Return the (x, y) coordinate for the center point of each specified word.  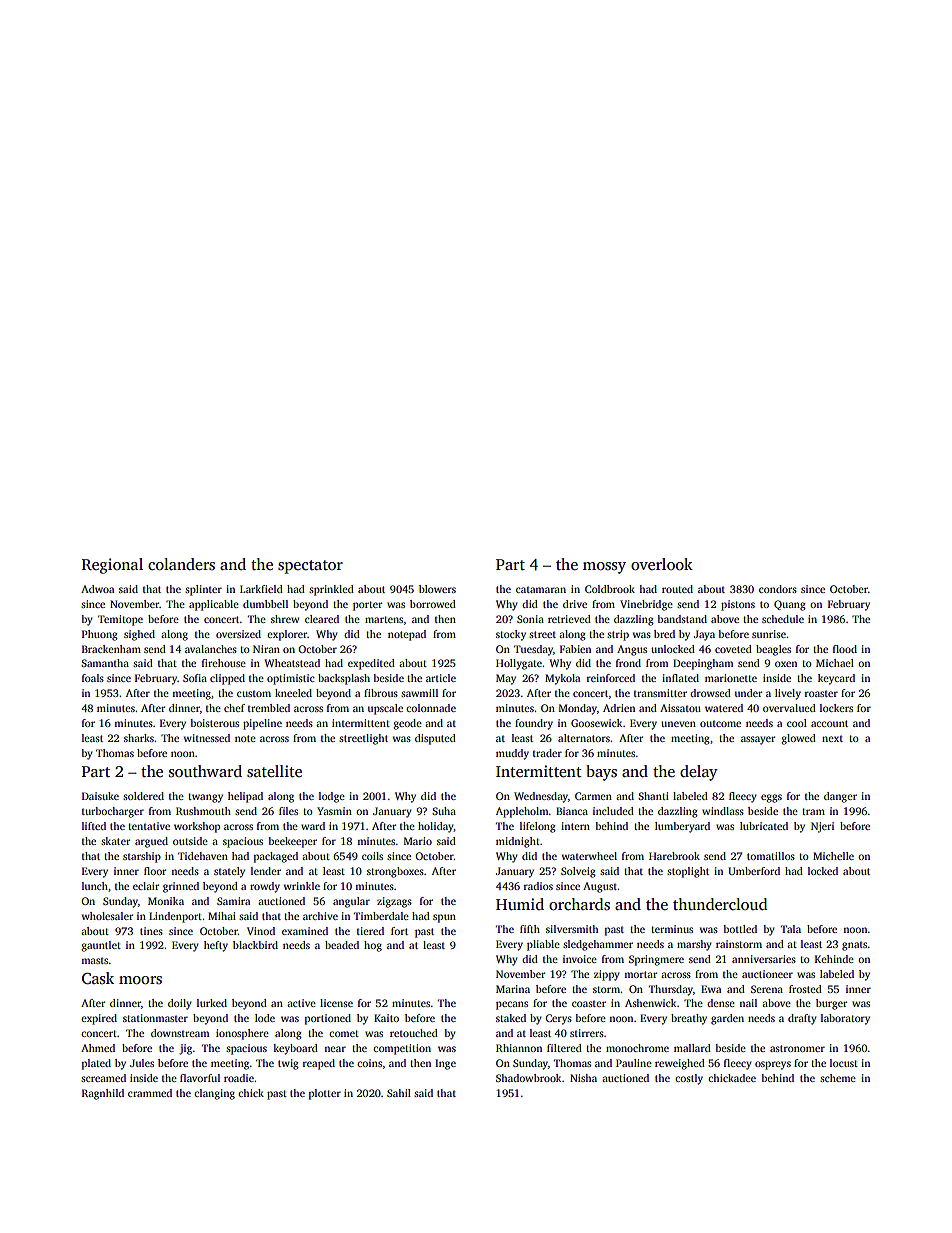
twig (288, 1064)
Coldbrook (610, 589)
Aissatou (680, 708)
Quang (790, 605)
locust (844, 1063)
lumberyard (682, 827)
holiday (436, 827)
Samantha (105, 663)
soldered (143, 796)
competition (402, 1049)
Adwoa (97, 589)
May (506, 679)
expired (99, 1019)
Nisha (583, 1078)
